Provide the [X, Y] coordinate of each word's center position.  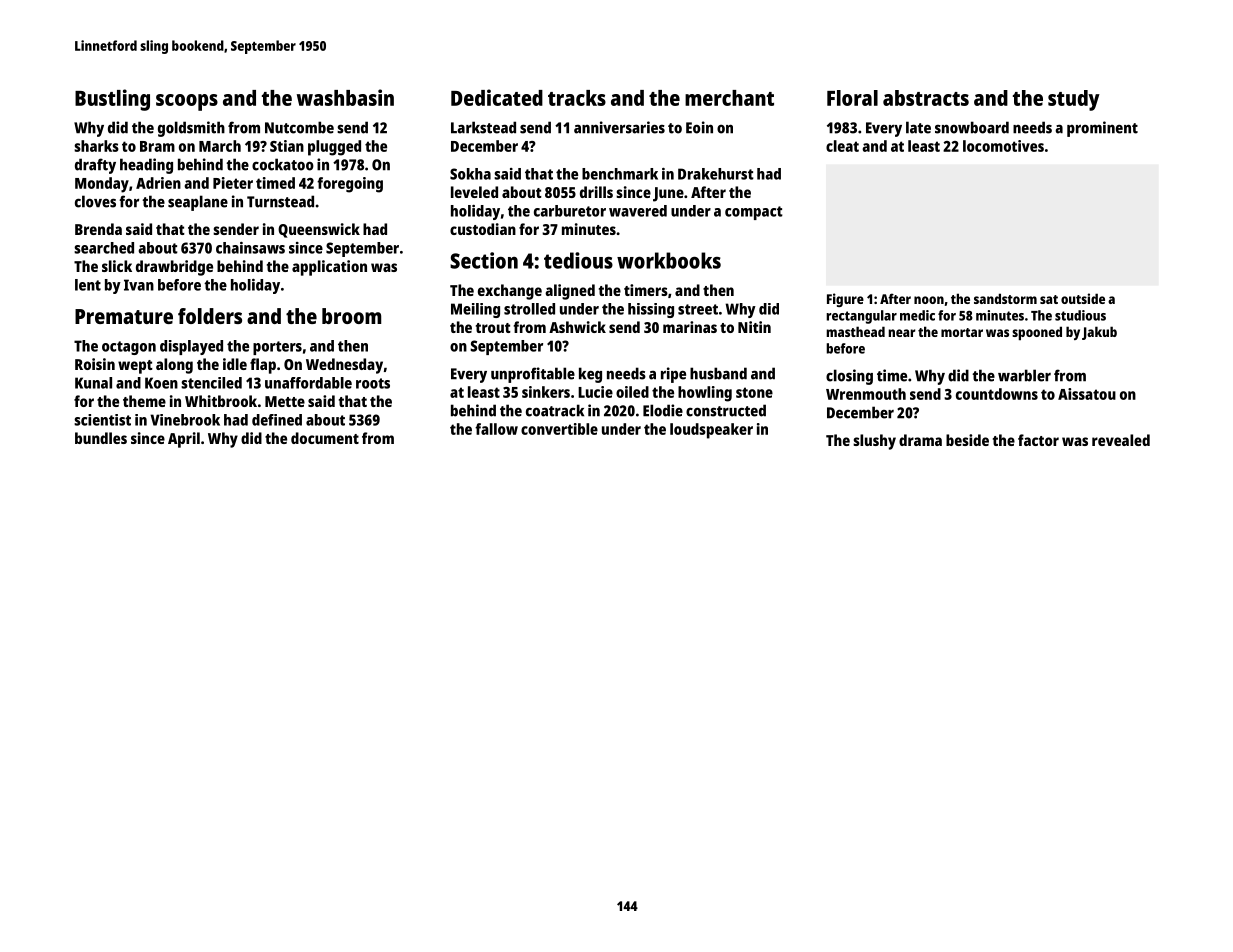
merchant [729, 98]
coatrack [555, 410]
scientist [102, 420]
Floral [852, 98]
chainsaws [250, 248]
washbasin [345, 97]
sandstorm [1005, 298]
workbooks [669, 260]
